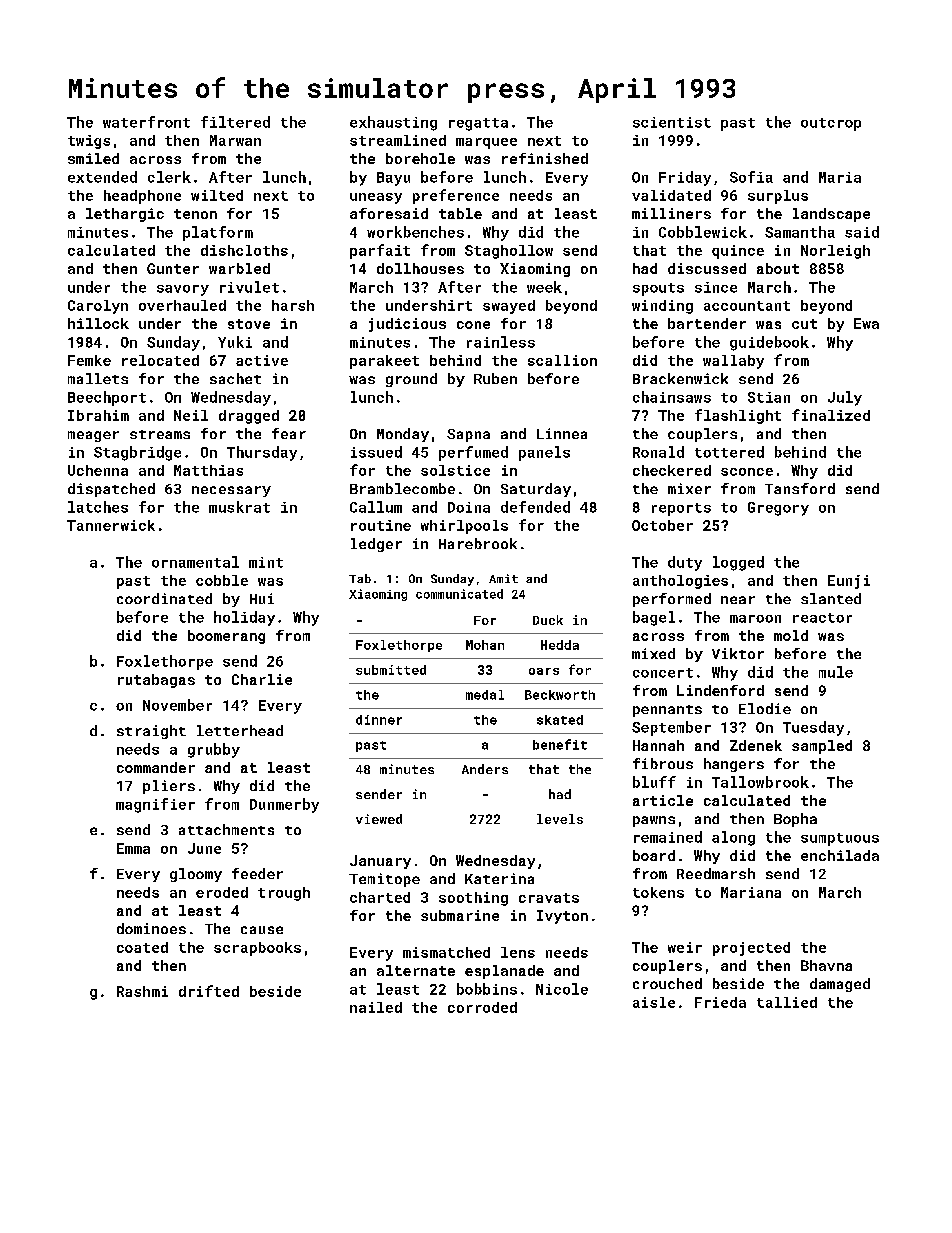 This screenshot has width=952, height=1233. What do you see at coordinates (379, 819) in the screenshot?
I see `viewed` at bounding box center [379, 819].
